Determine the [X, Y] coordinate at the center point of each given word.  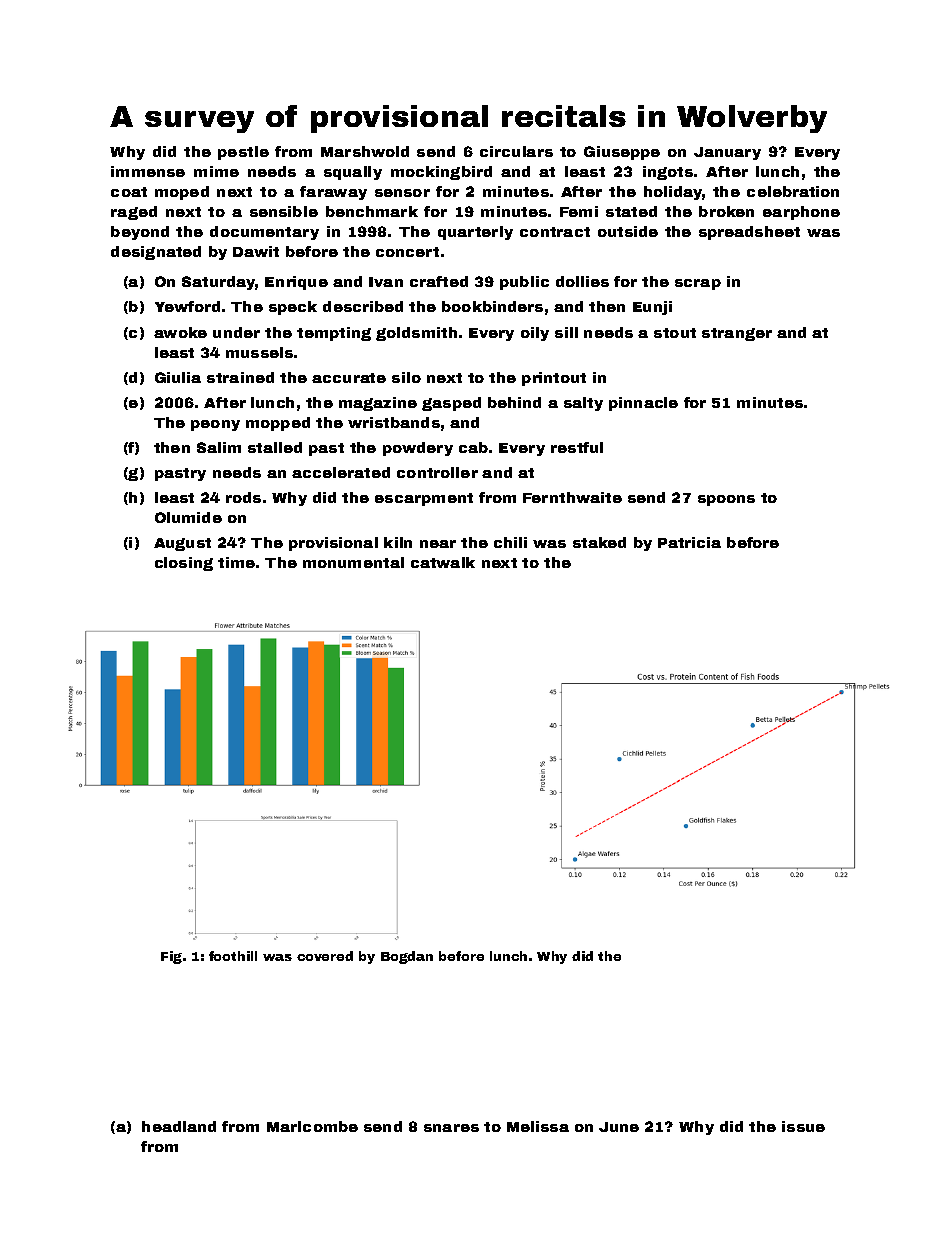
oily [535, 334]
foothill [233, 956]
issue [803, 1126]
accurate [349, 378]
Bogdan [407, 957]
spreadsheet [749, 233]
